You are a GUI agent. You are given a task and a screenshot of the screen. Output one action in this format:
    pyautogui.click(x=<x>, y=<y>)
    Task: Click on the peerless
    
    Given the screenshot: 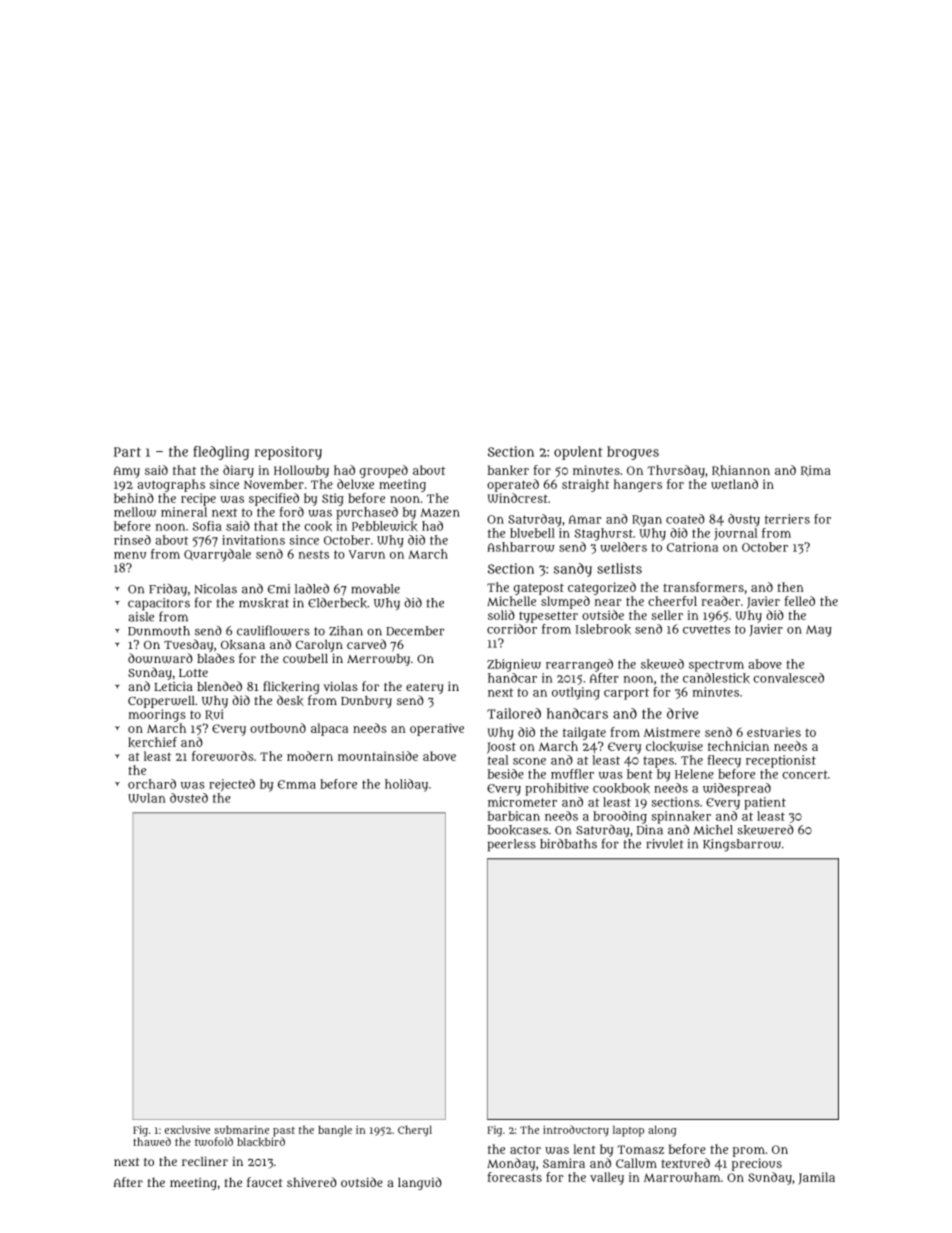 What is the action you would take?
    pyautogui.click(x=512, y=845)
